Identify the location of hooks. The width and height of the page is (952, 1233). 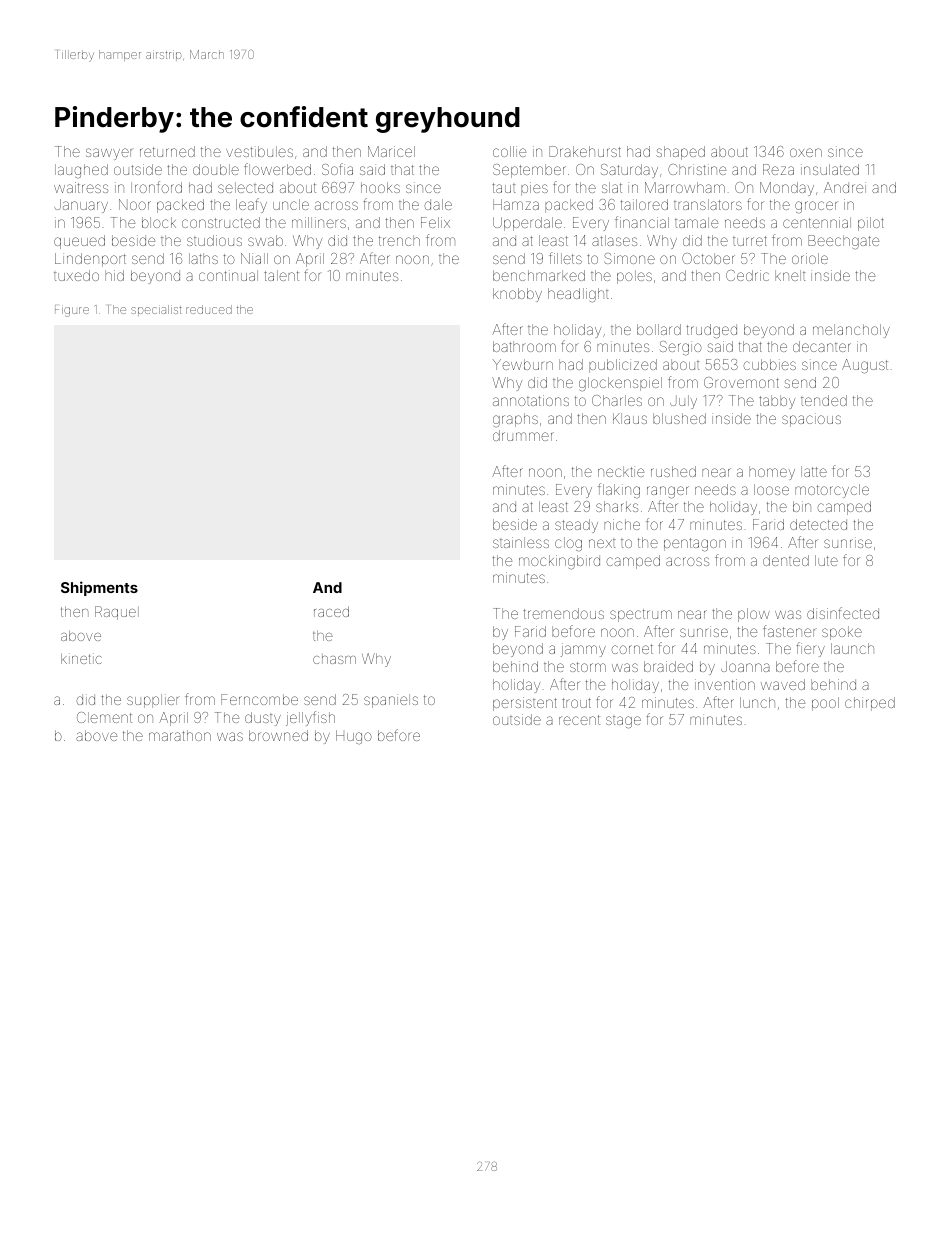
(380, 187).
